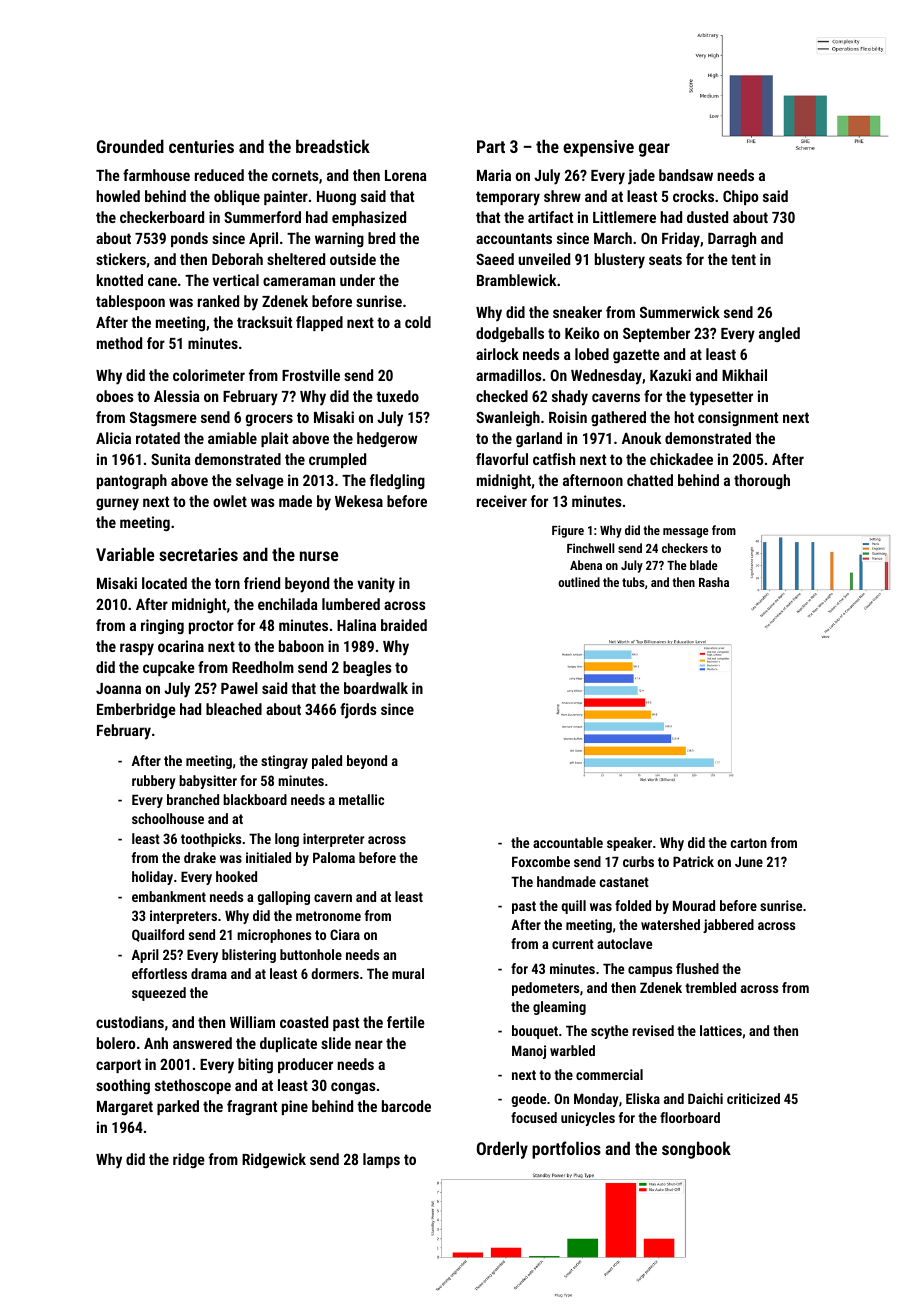  Describe the element at coordinates (541, 861) in the screenshot. I see `Foxcombe` at that location.
